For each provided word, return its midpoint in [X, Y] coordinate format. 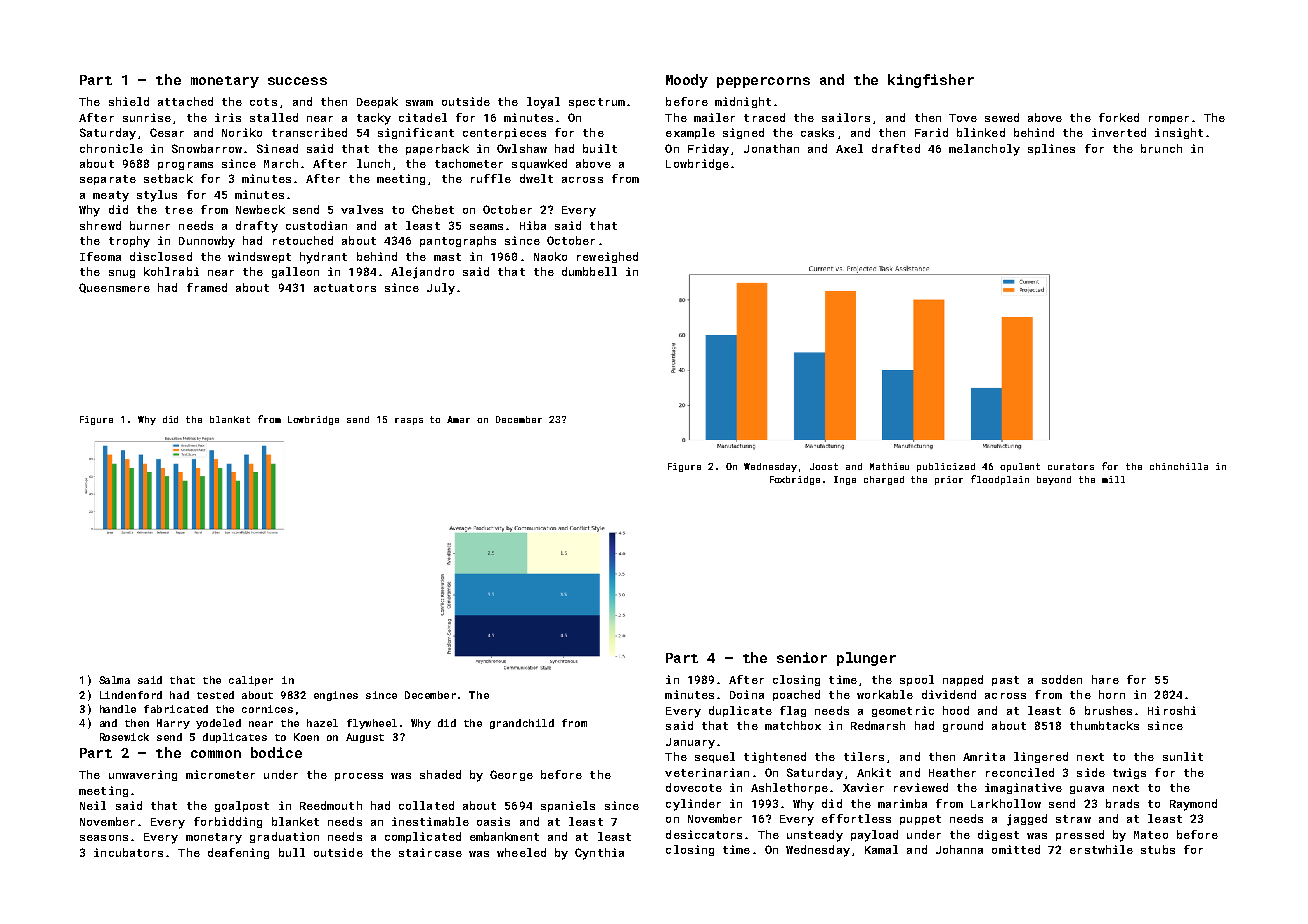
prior [949, 480]
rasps [409, 421]
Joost [824, 466]
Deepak [377, 102]
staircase [430, 852]
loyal [543, 103]
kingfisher [931, 81]
